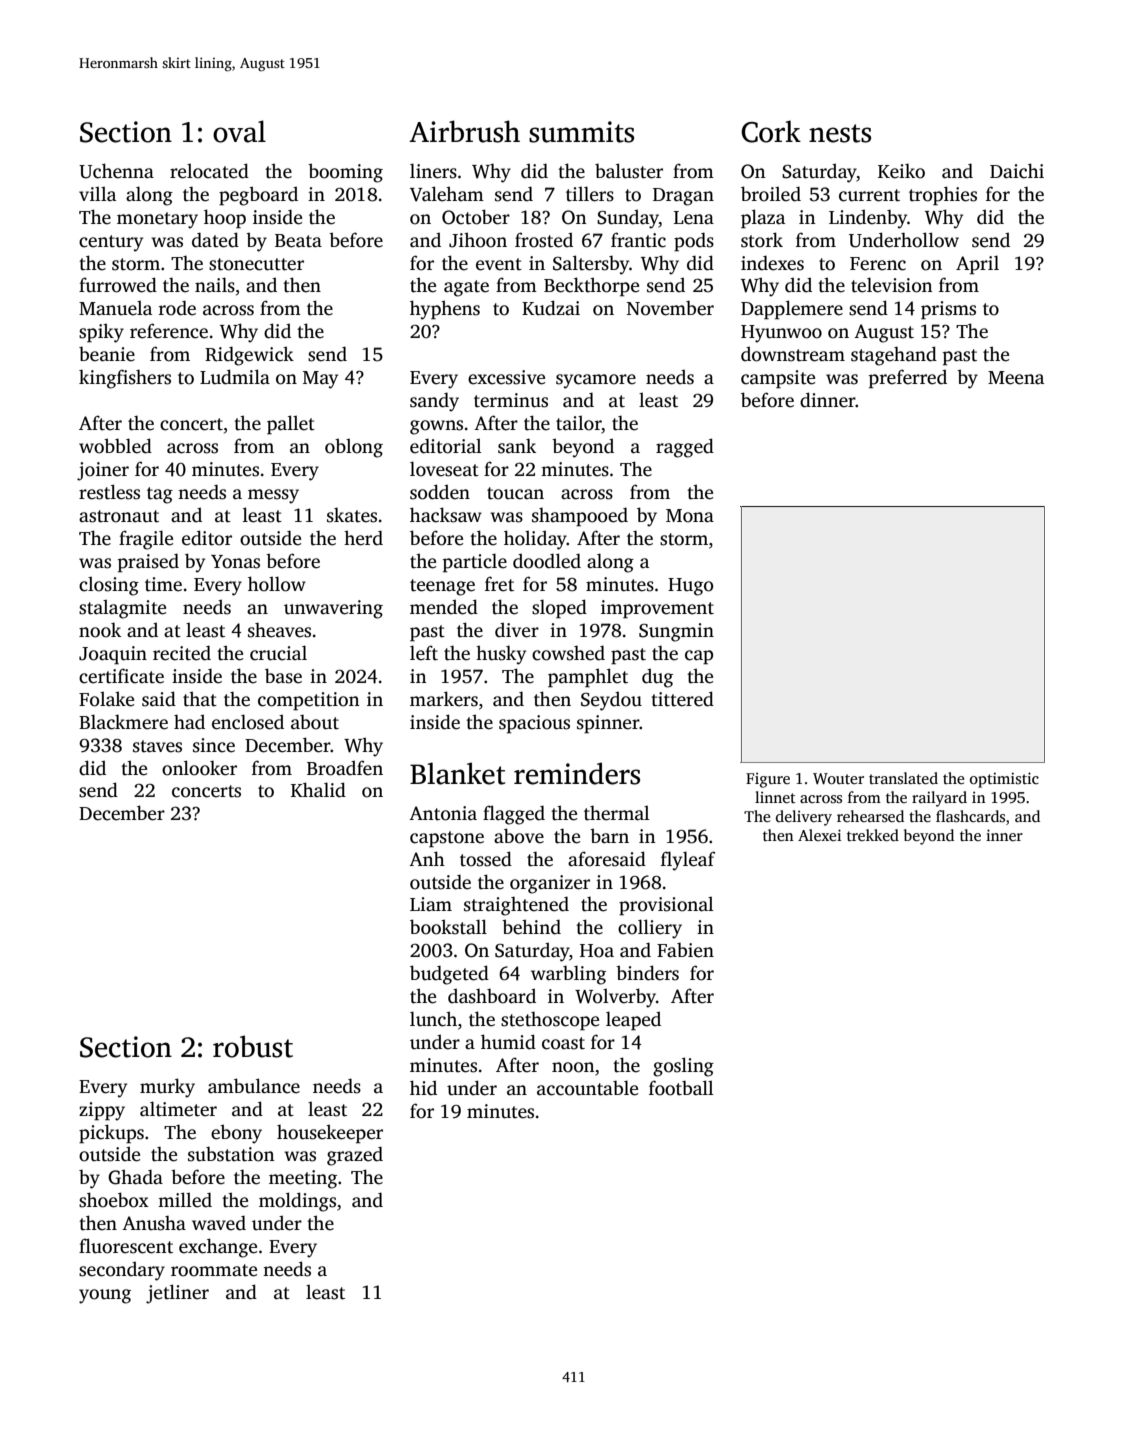 The image size is (1124, 1455). Describe the element at coordinates (125, 379) in the screenshot. I see `kingfishers` at that location.
